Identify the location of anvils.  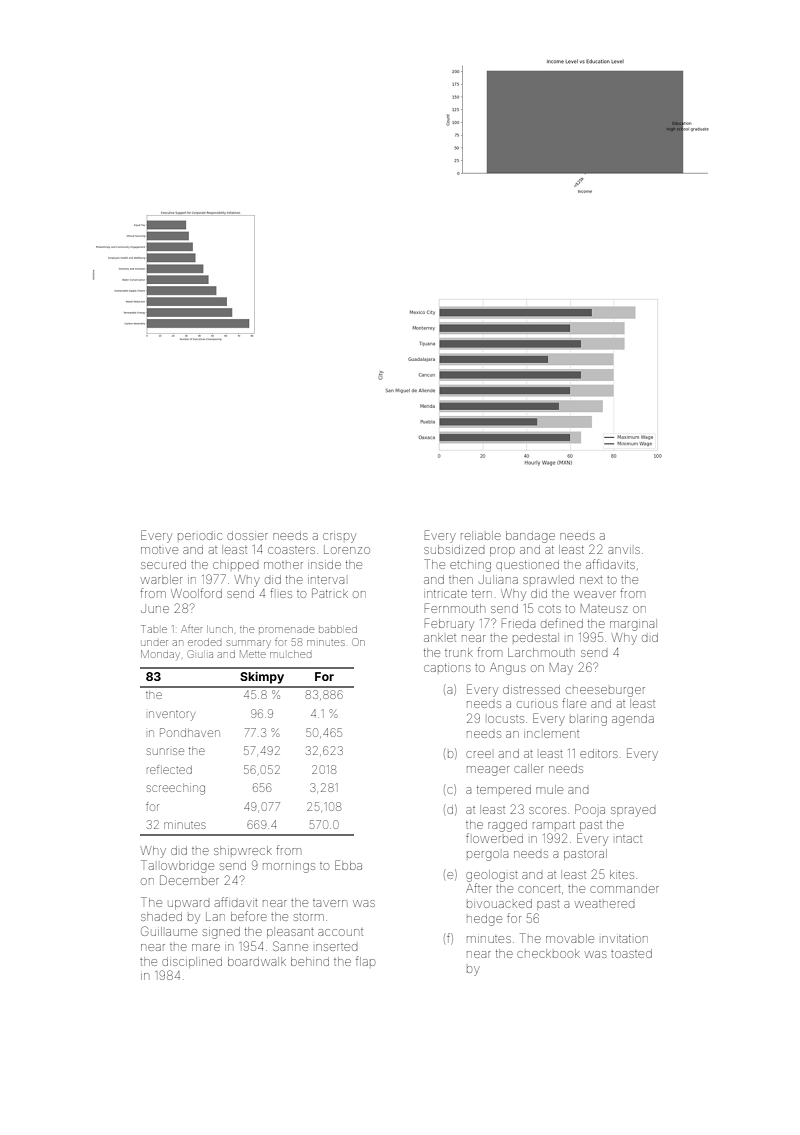
(624, 550).
